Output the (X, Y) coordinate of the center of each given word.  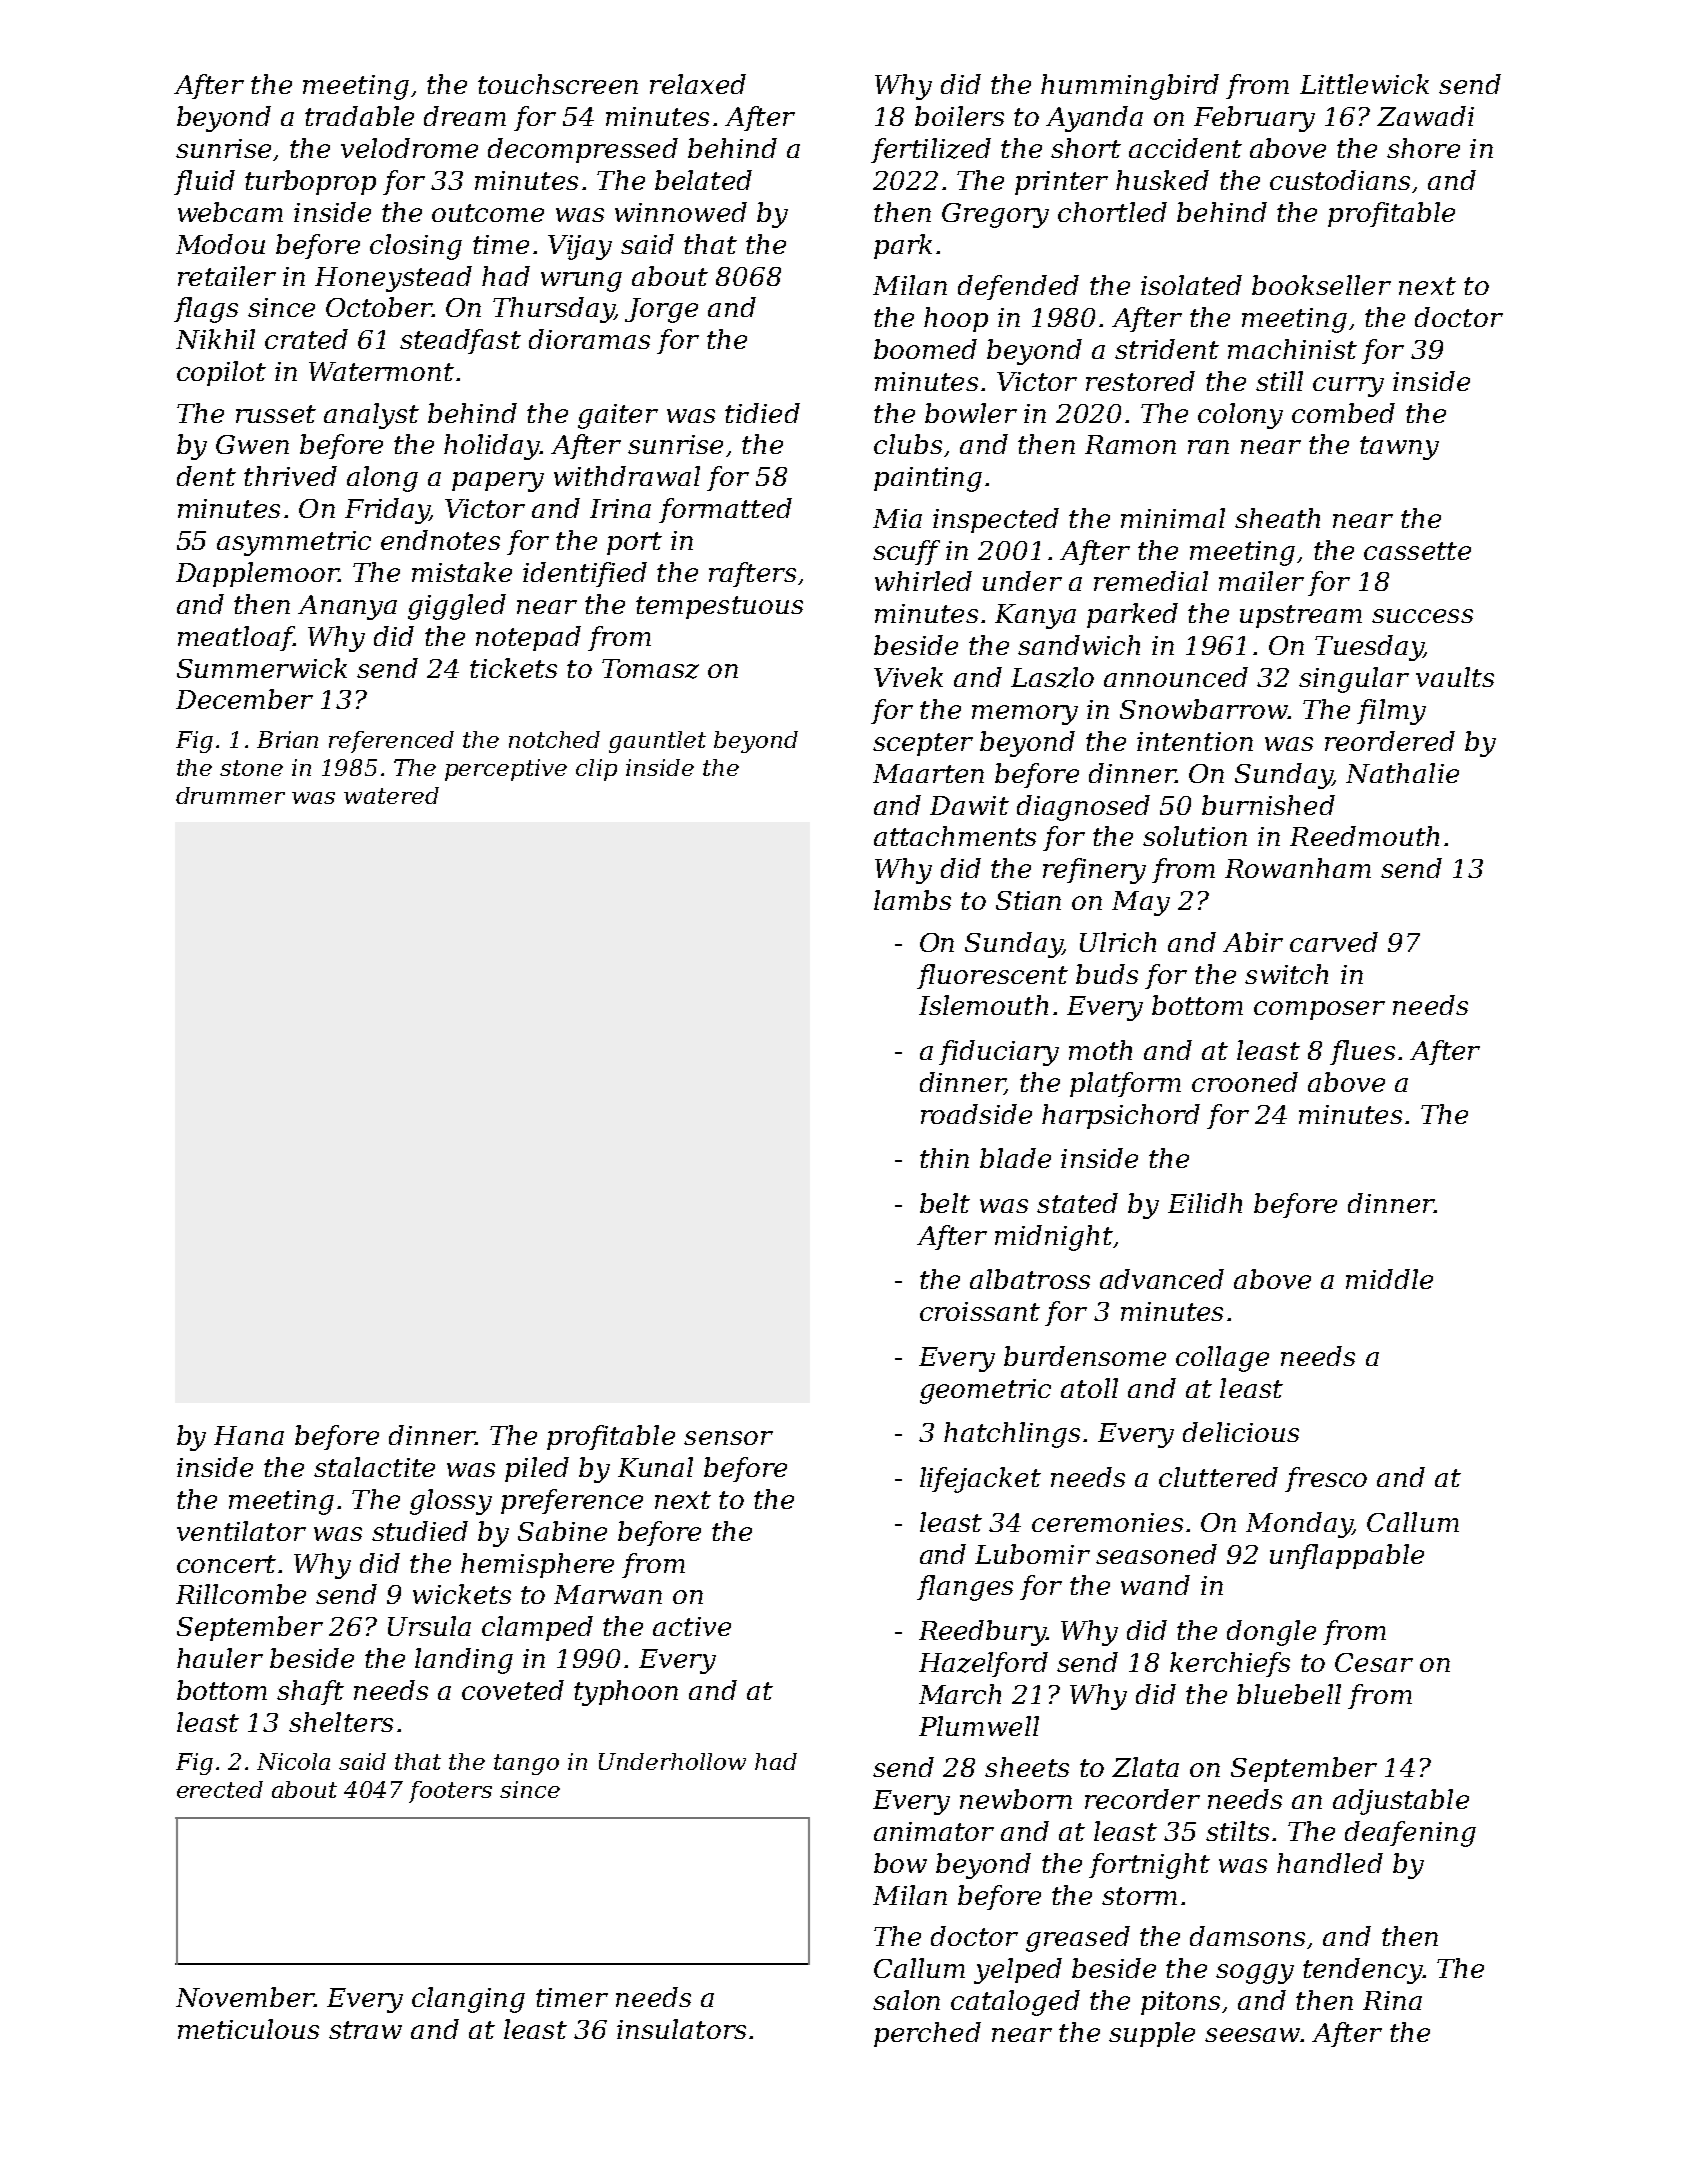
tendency (1363, 1971)
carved (1334, 942)
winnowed (681, 212)
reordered (1390, 741)
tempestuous (719, 607)
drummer (230, 795)
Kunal (655, 1467)
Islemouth (983, 1005)
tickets (513, 668)
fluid (204, 182)
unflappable (1347, 1556)
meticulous (248, 2029)
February (1254, 119)
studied (420, 1531)
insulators (681, 2029)
